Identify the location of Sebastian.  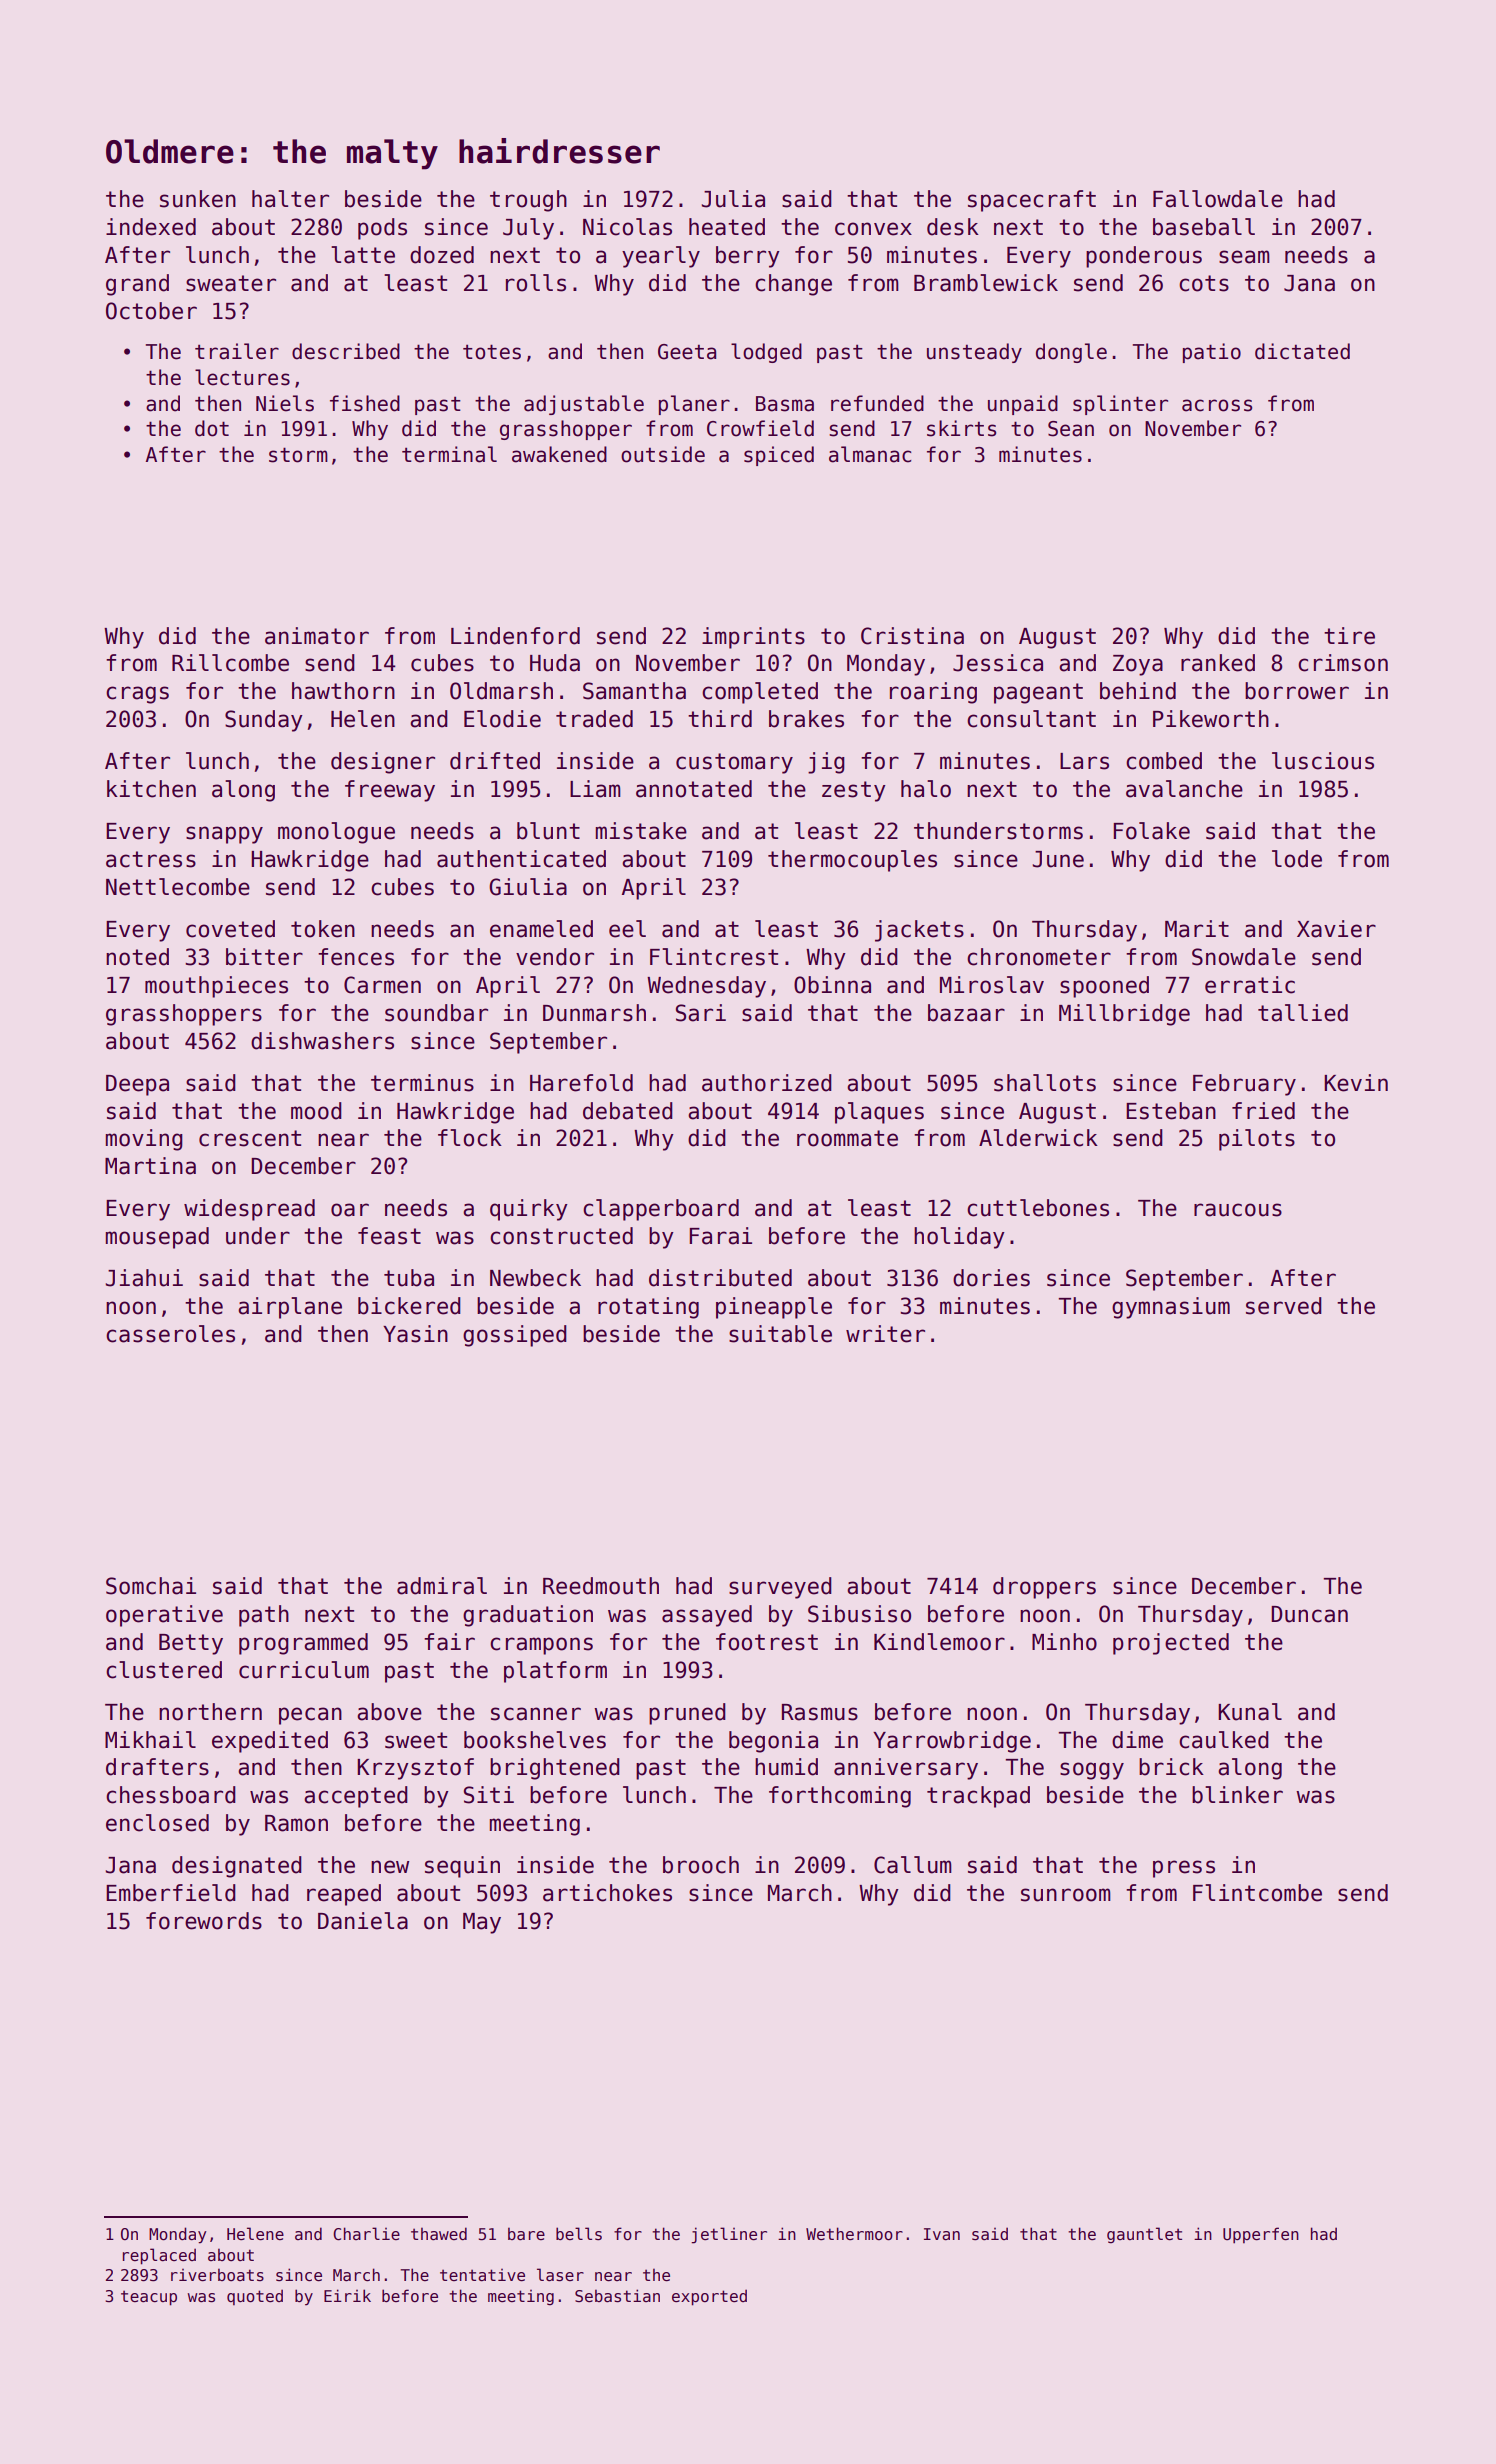
(617, 2296).
